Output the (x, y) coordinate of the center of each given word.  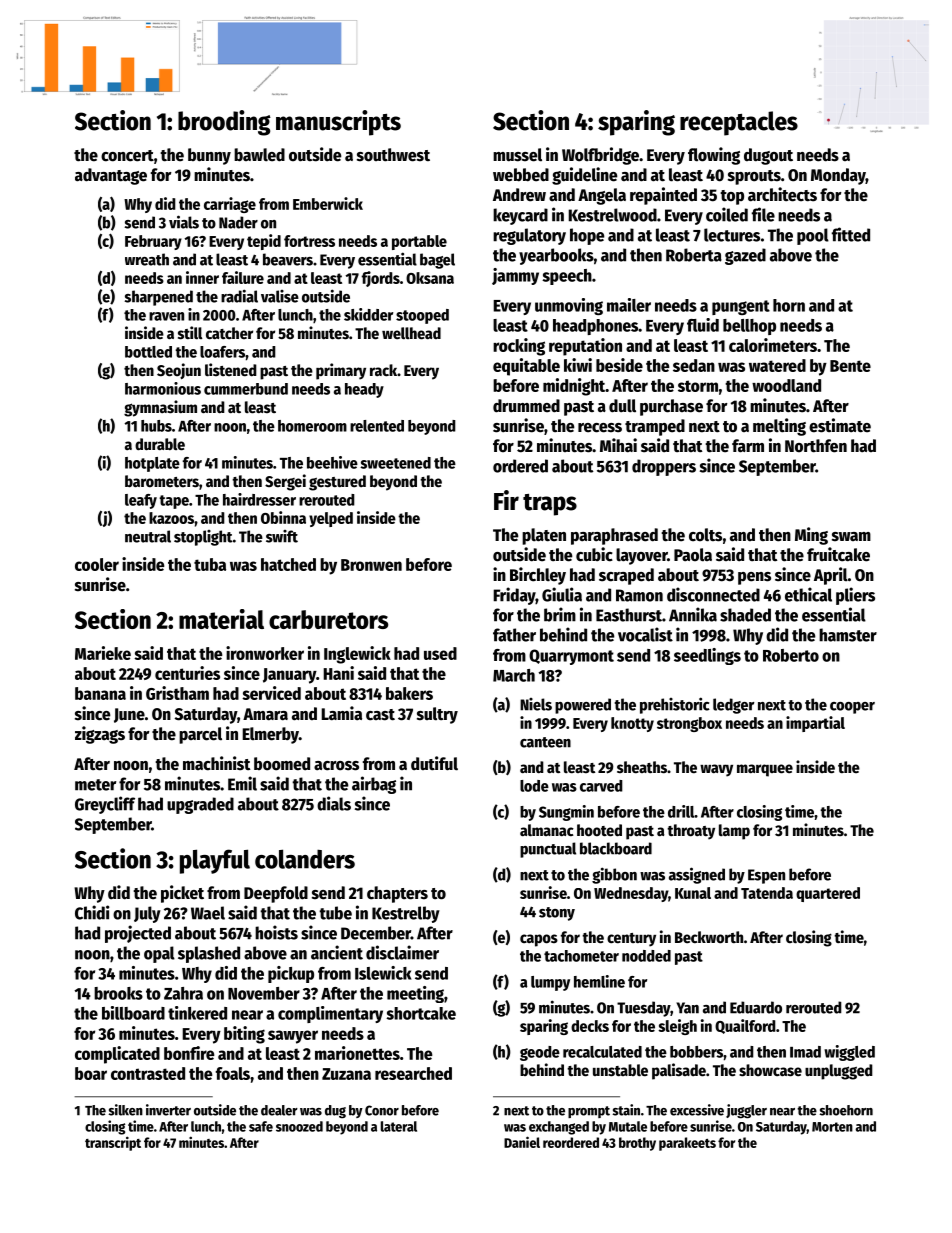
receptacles (739, 123)
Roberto (791, 655)
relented (377, 426)
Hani (338, 673)
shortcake (421, 1013)
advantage (111, 176)
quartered (828, 894)
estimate (840, 425)
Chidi (92, 912)
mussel (517, 155)
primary (341, 371)
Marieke (103, 653)
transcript (113, 1143)
